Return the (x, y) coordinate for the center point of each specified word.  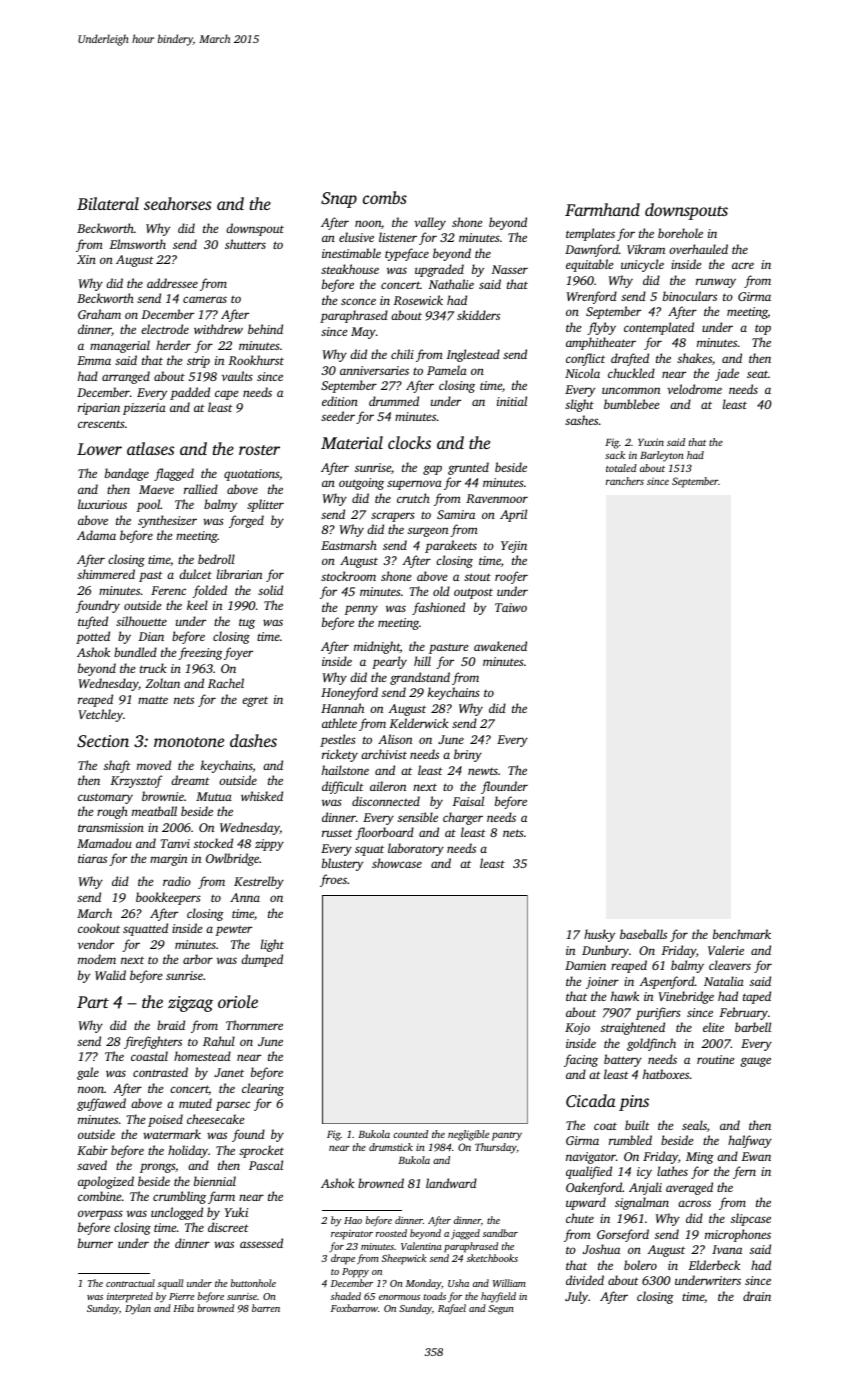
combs (385, 197)
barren (266, 1308)
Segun (501, 1310)
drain (757, 1296)
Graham (99, 314)
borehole (680, 233)
